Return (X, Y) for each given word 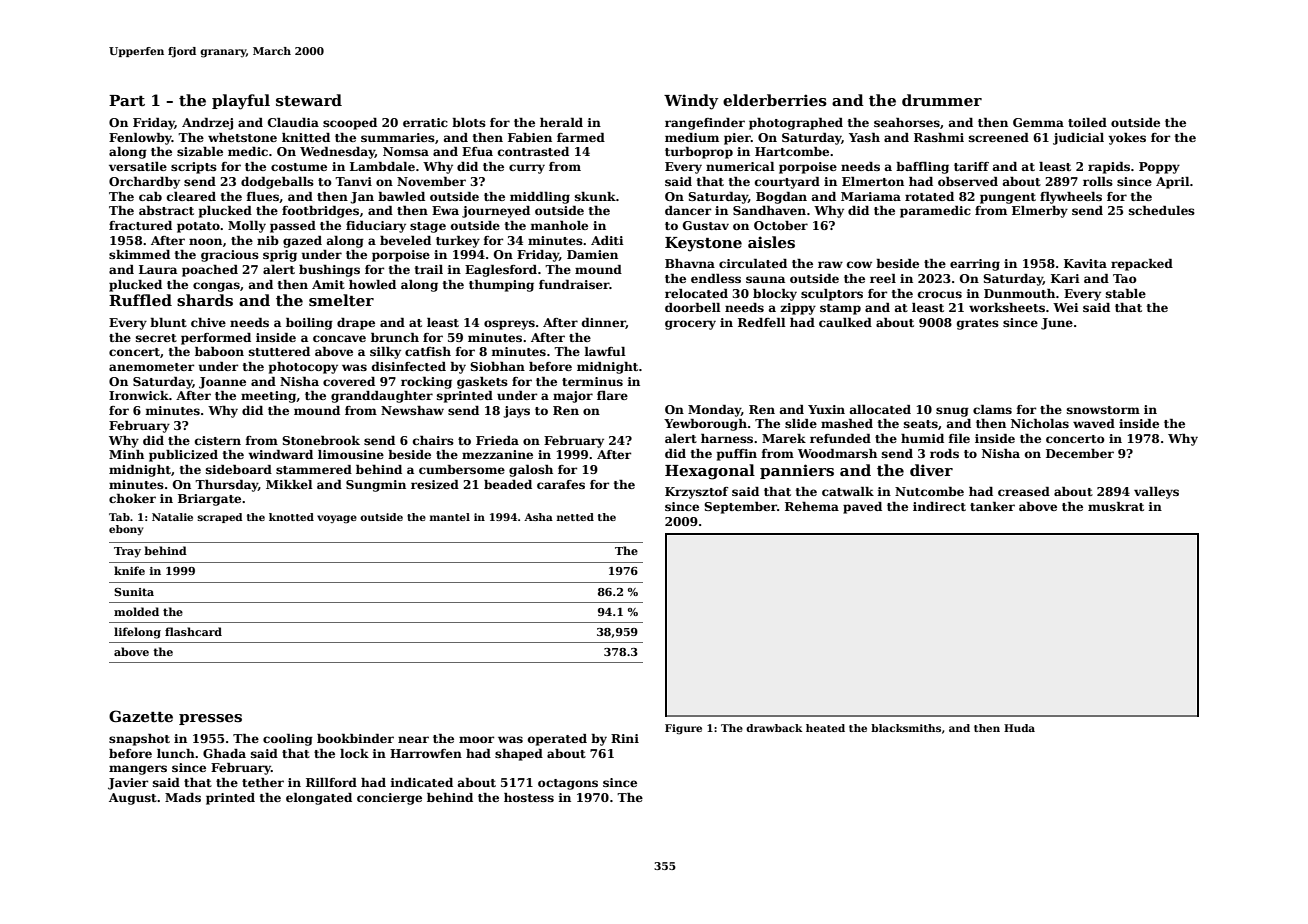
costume (299, 167)
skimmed (139, 254)
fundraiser (574, 284)
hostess (529, 797)
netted (575, 517)
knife (129, 570)
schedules (1162, 210)
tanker (992, 506)
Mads (183, 797)
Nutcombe (929, 491)
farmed (581, 137)
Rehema (812, 506)
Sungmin (376, 486)
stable (1126, 293)
